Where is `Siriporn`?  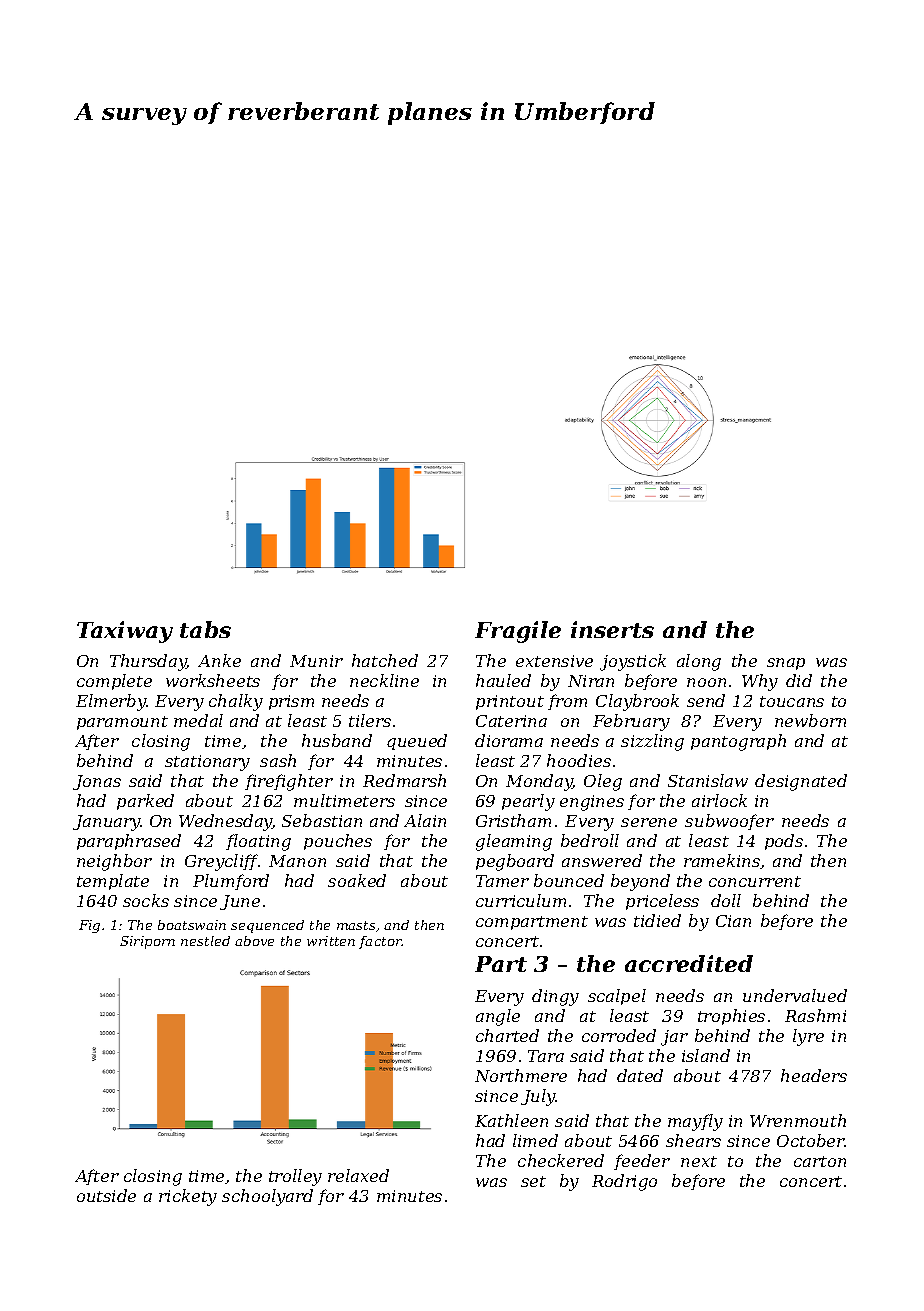 Siriporn is located at coordinates (147, 942).
